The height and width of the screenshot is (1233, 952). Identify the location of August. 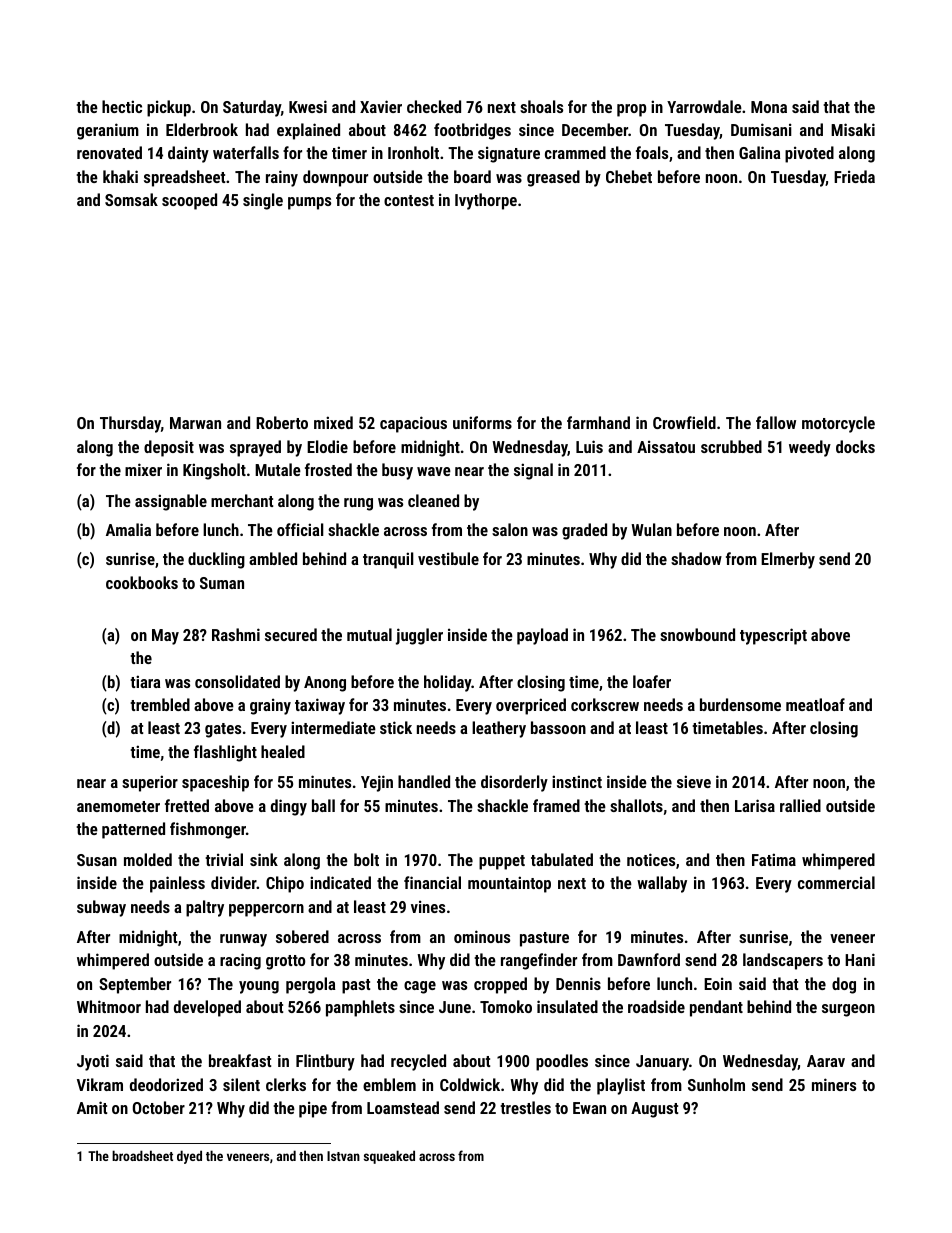
(654, 1110).
